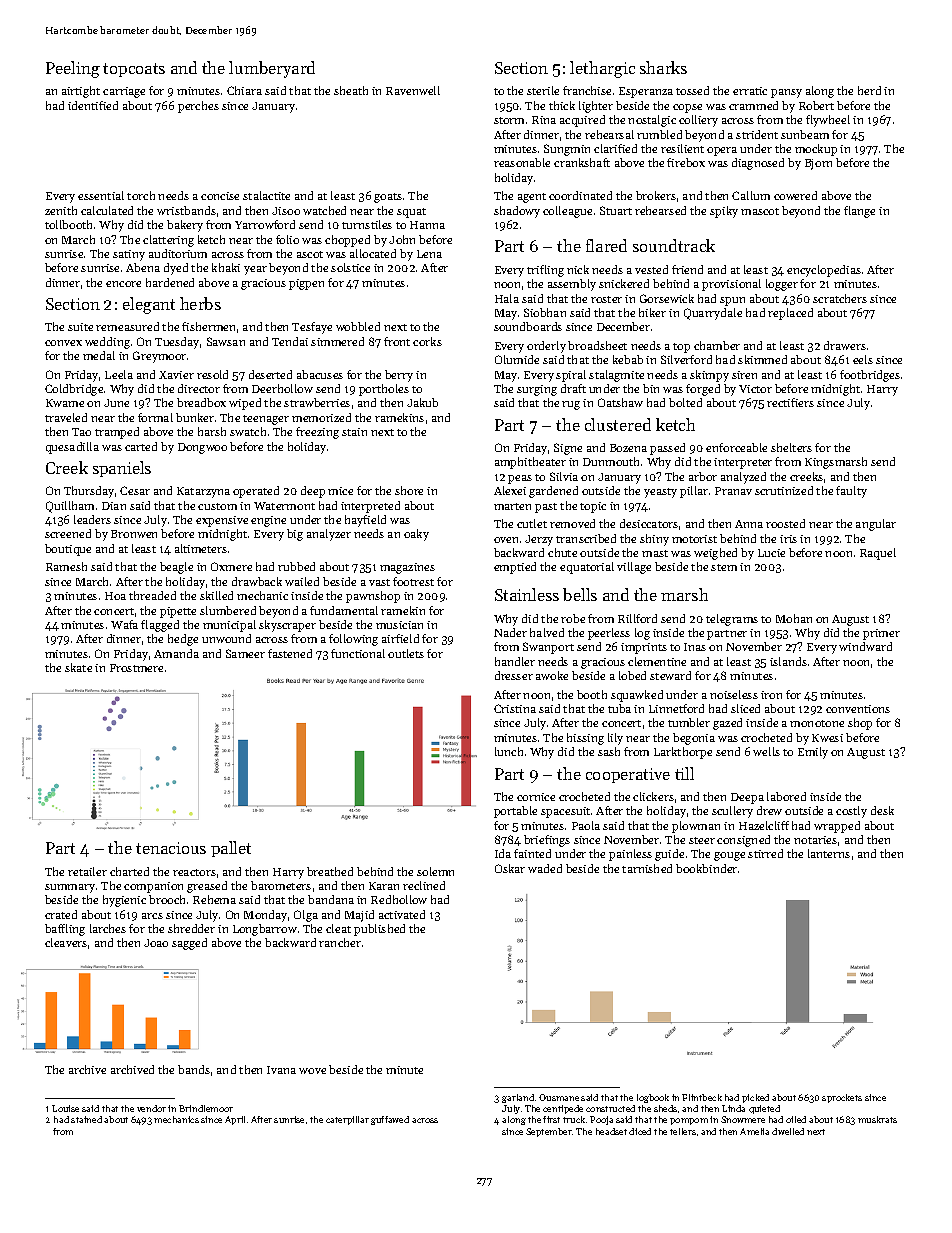 The image size is (952, 1233). I want to click on essential, so click(101, 195).
